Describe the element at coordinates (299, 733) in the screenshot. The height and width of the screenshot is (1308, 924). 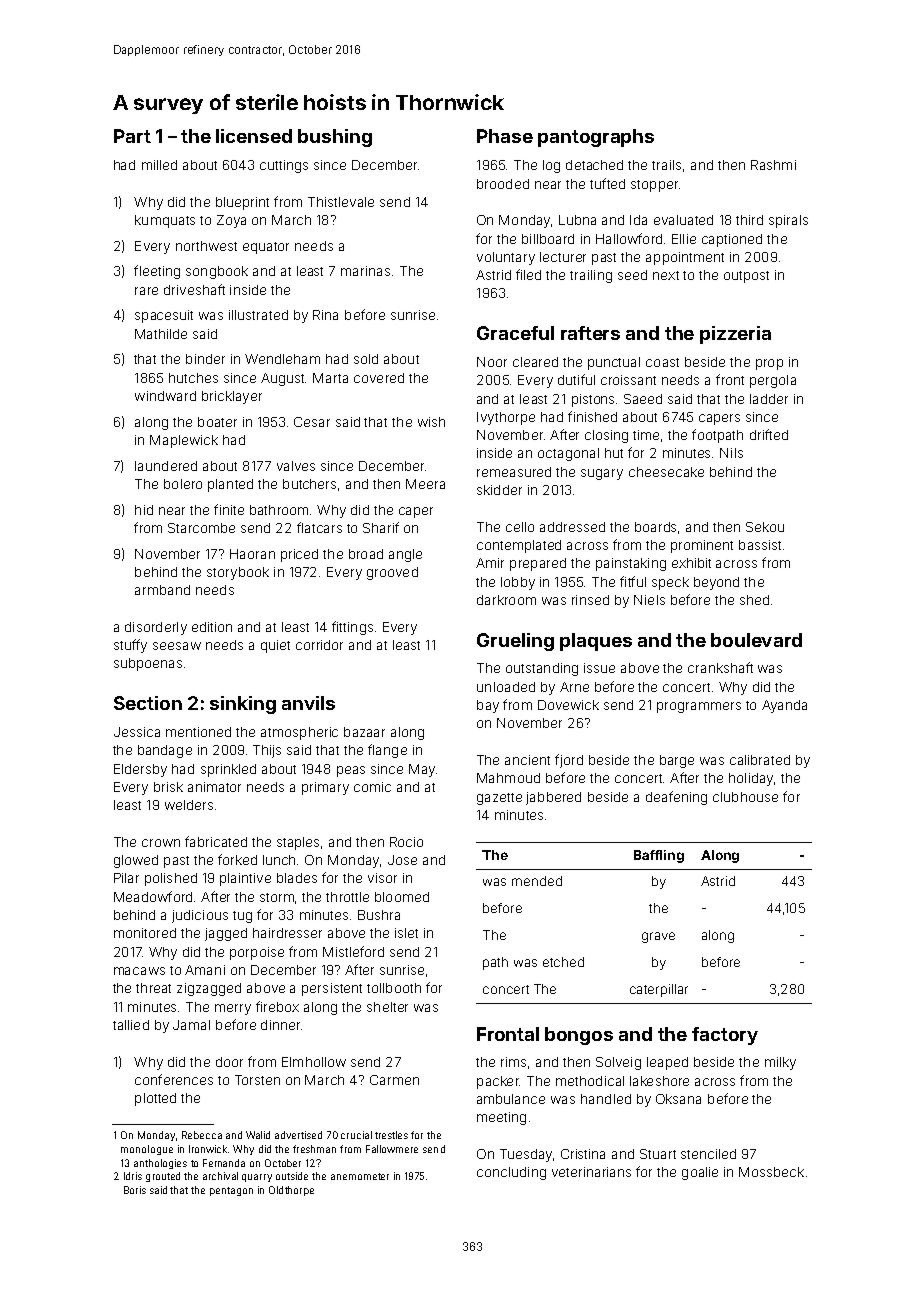
I see `atmospheric` at that location.
